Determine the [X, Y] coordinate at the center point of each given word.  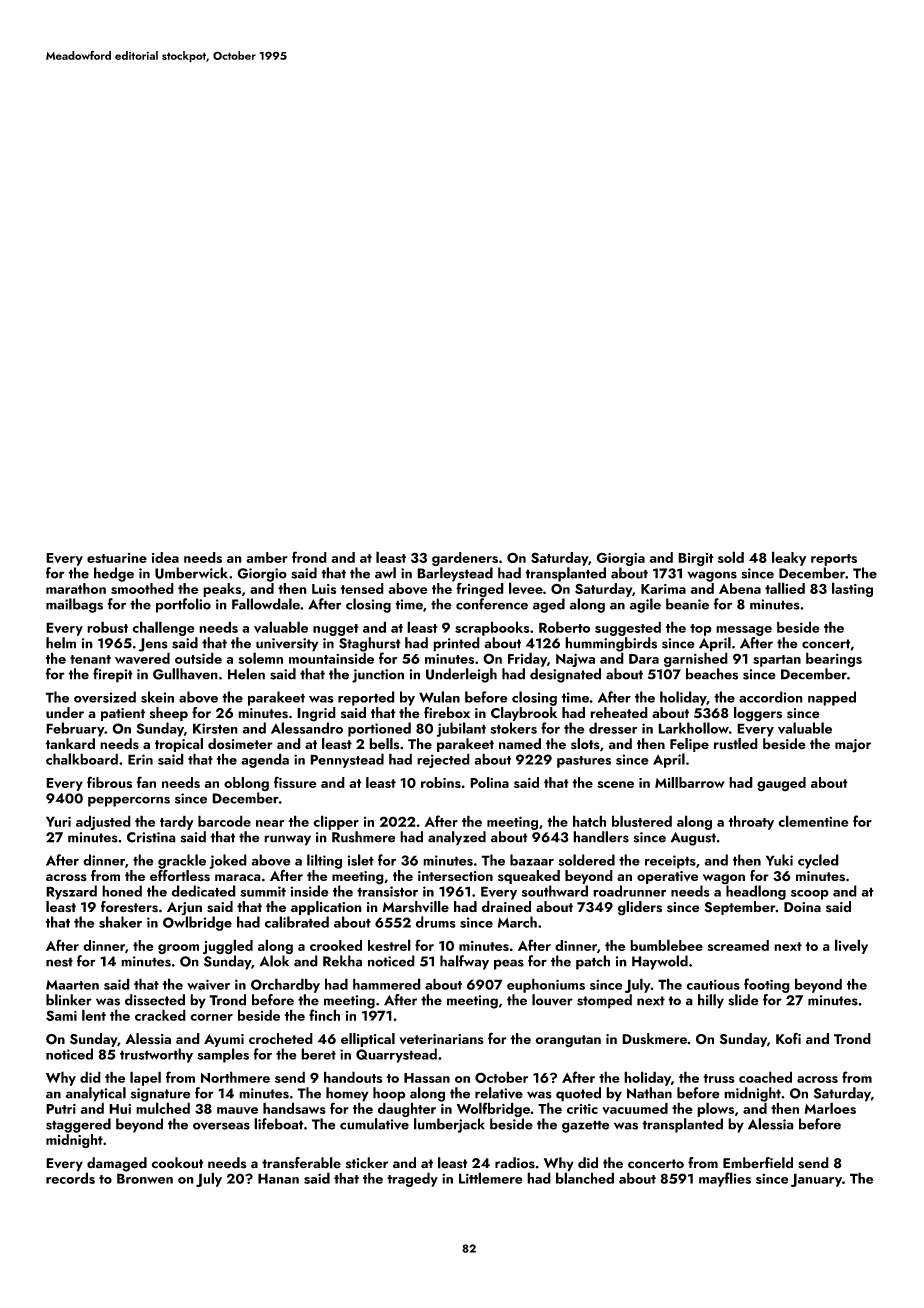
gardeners [465, 559]
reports [834, 560]
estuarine [117, 558]
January [816, 1180]
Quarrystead [396, 1055]
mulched [163, 1108]
